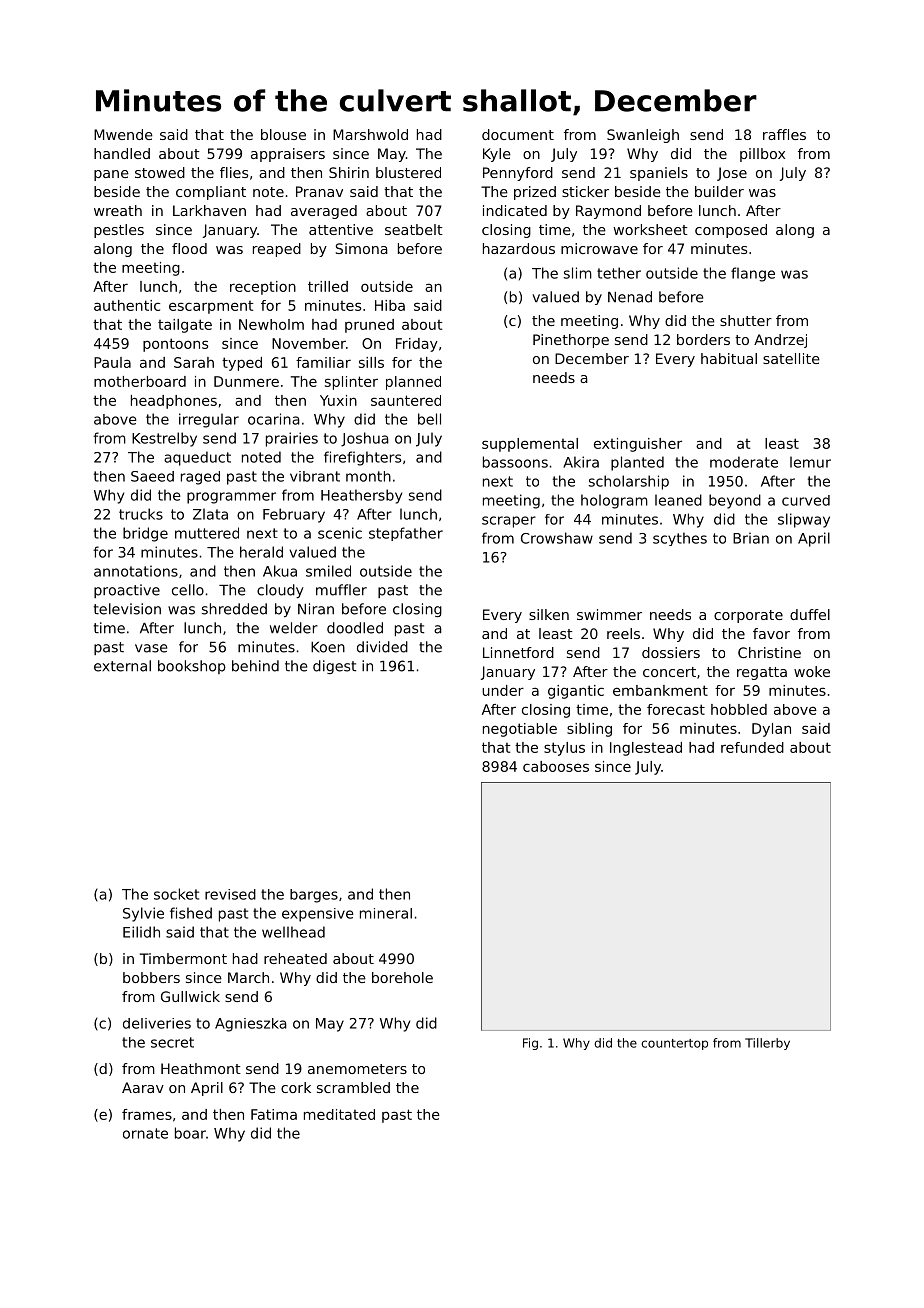 This screenshot has width=924, height=1308. I want to click on digest, so click(334, 667).
